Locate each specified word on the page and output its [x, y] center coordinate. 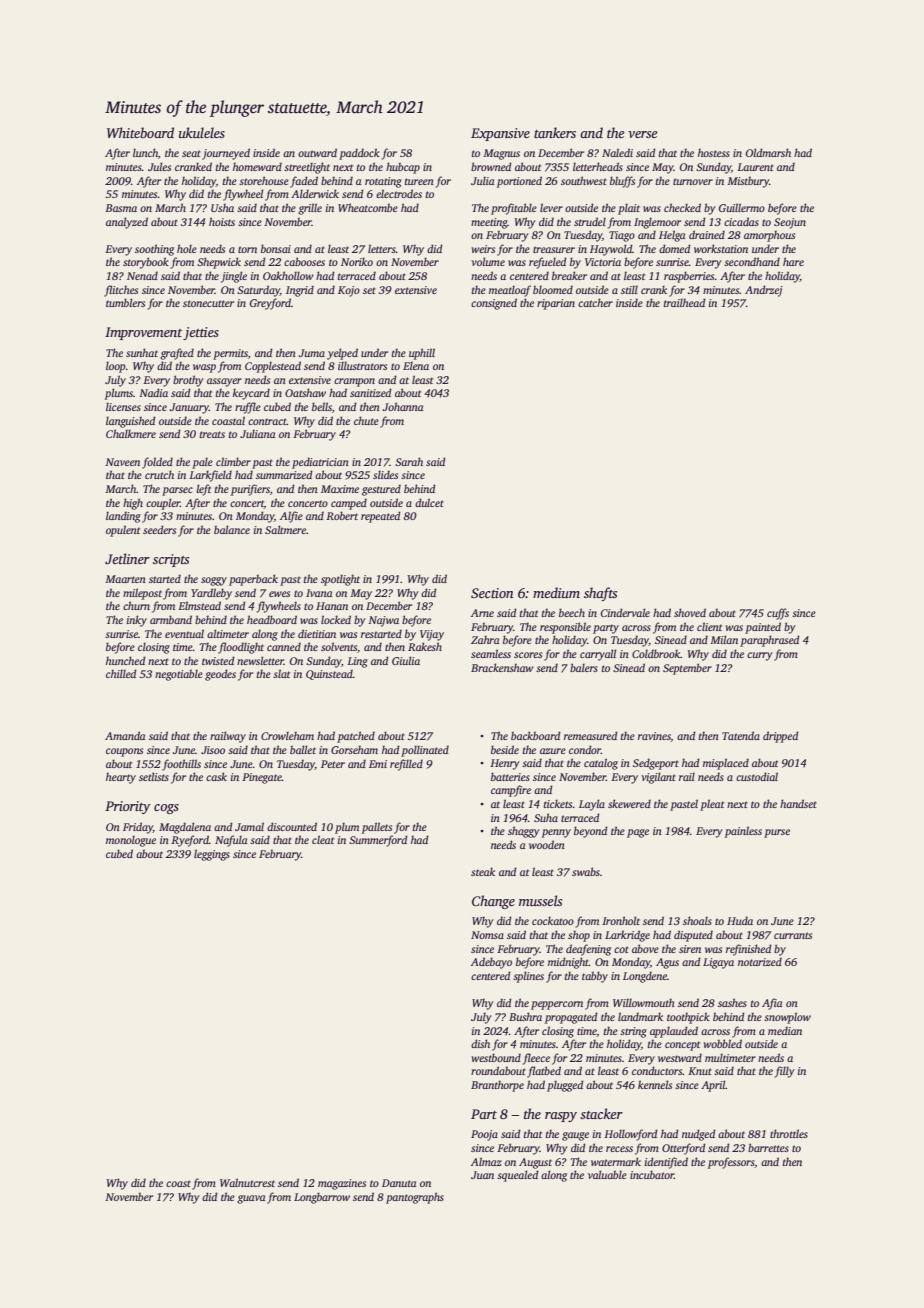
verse [643, 134]
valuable [607, 1174]
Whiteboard [140, 132]
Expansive [500, 134]
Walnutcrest [247, 1182]
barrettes [768, 1147]
